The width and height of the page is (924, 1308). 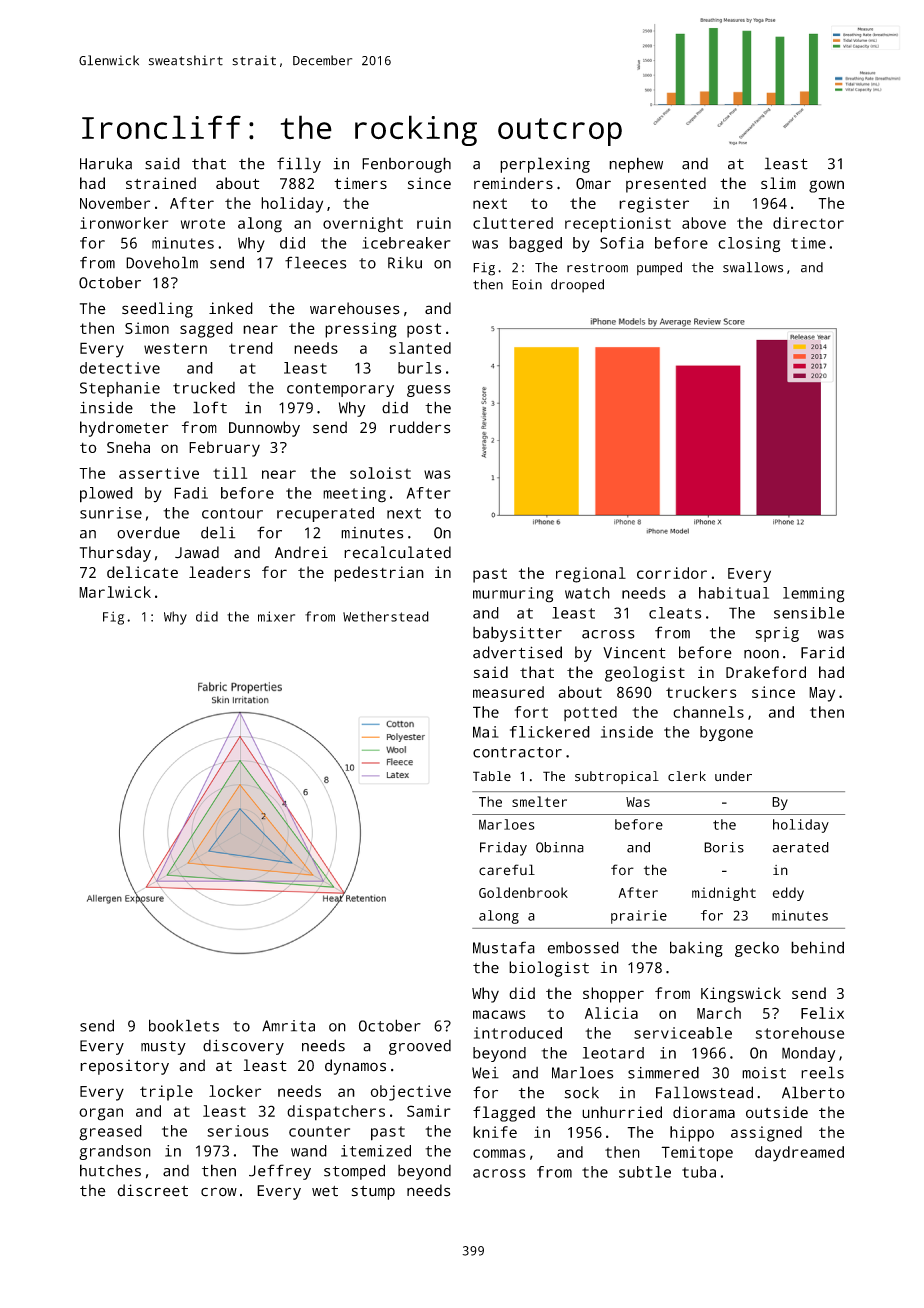 I want to click on discreet, so click(x=152, y=1190).
